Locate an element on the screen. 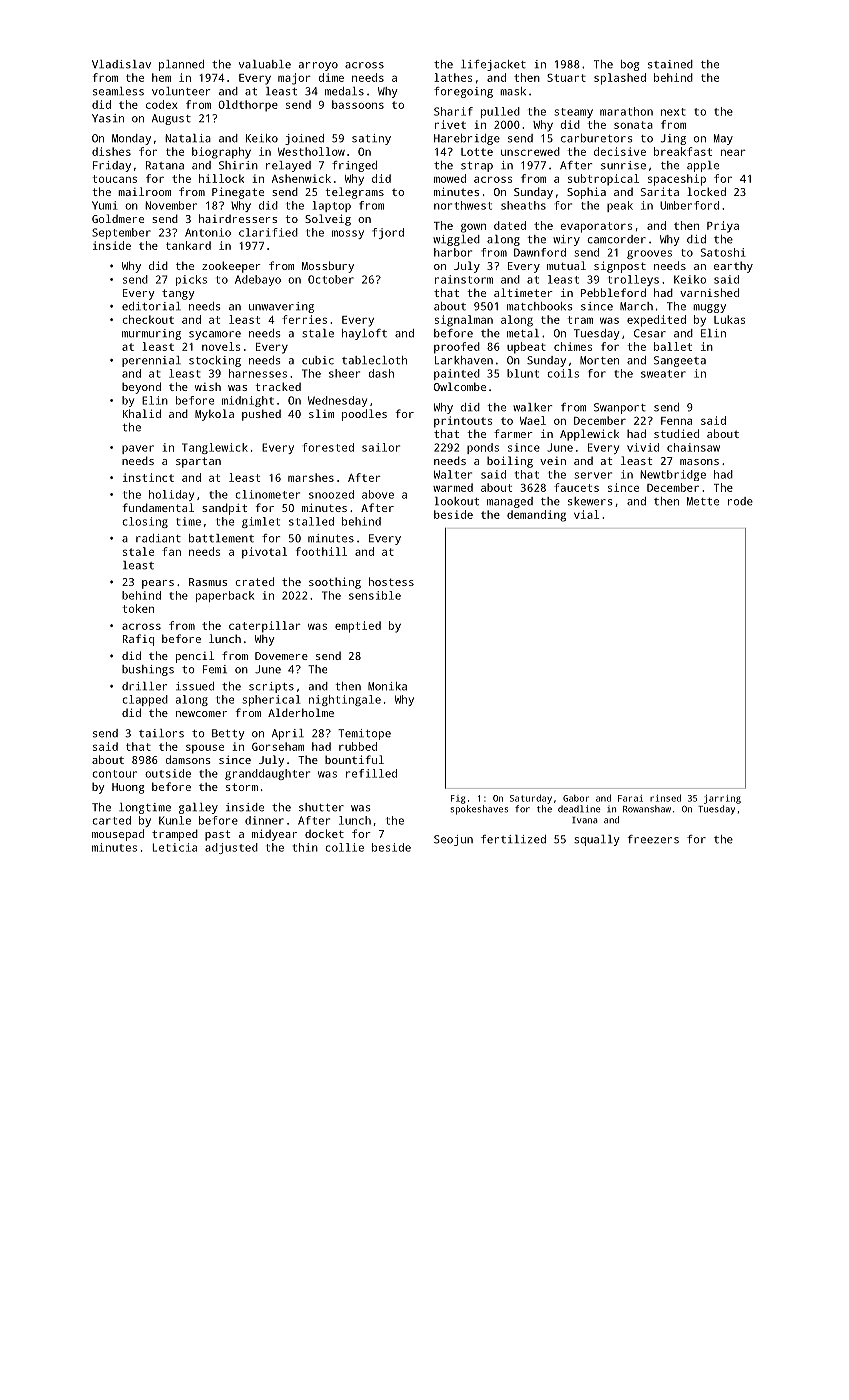 This screenshot has width=849, height=1400. Lukas is located at coordinates (729, 319).
